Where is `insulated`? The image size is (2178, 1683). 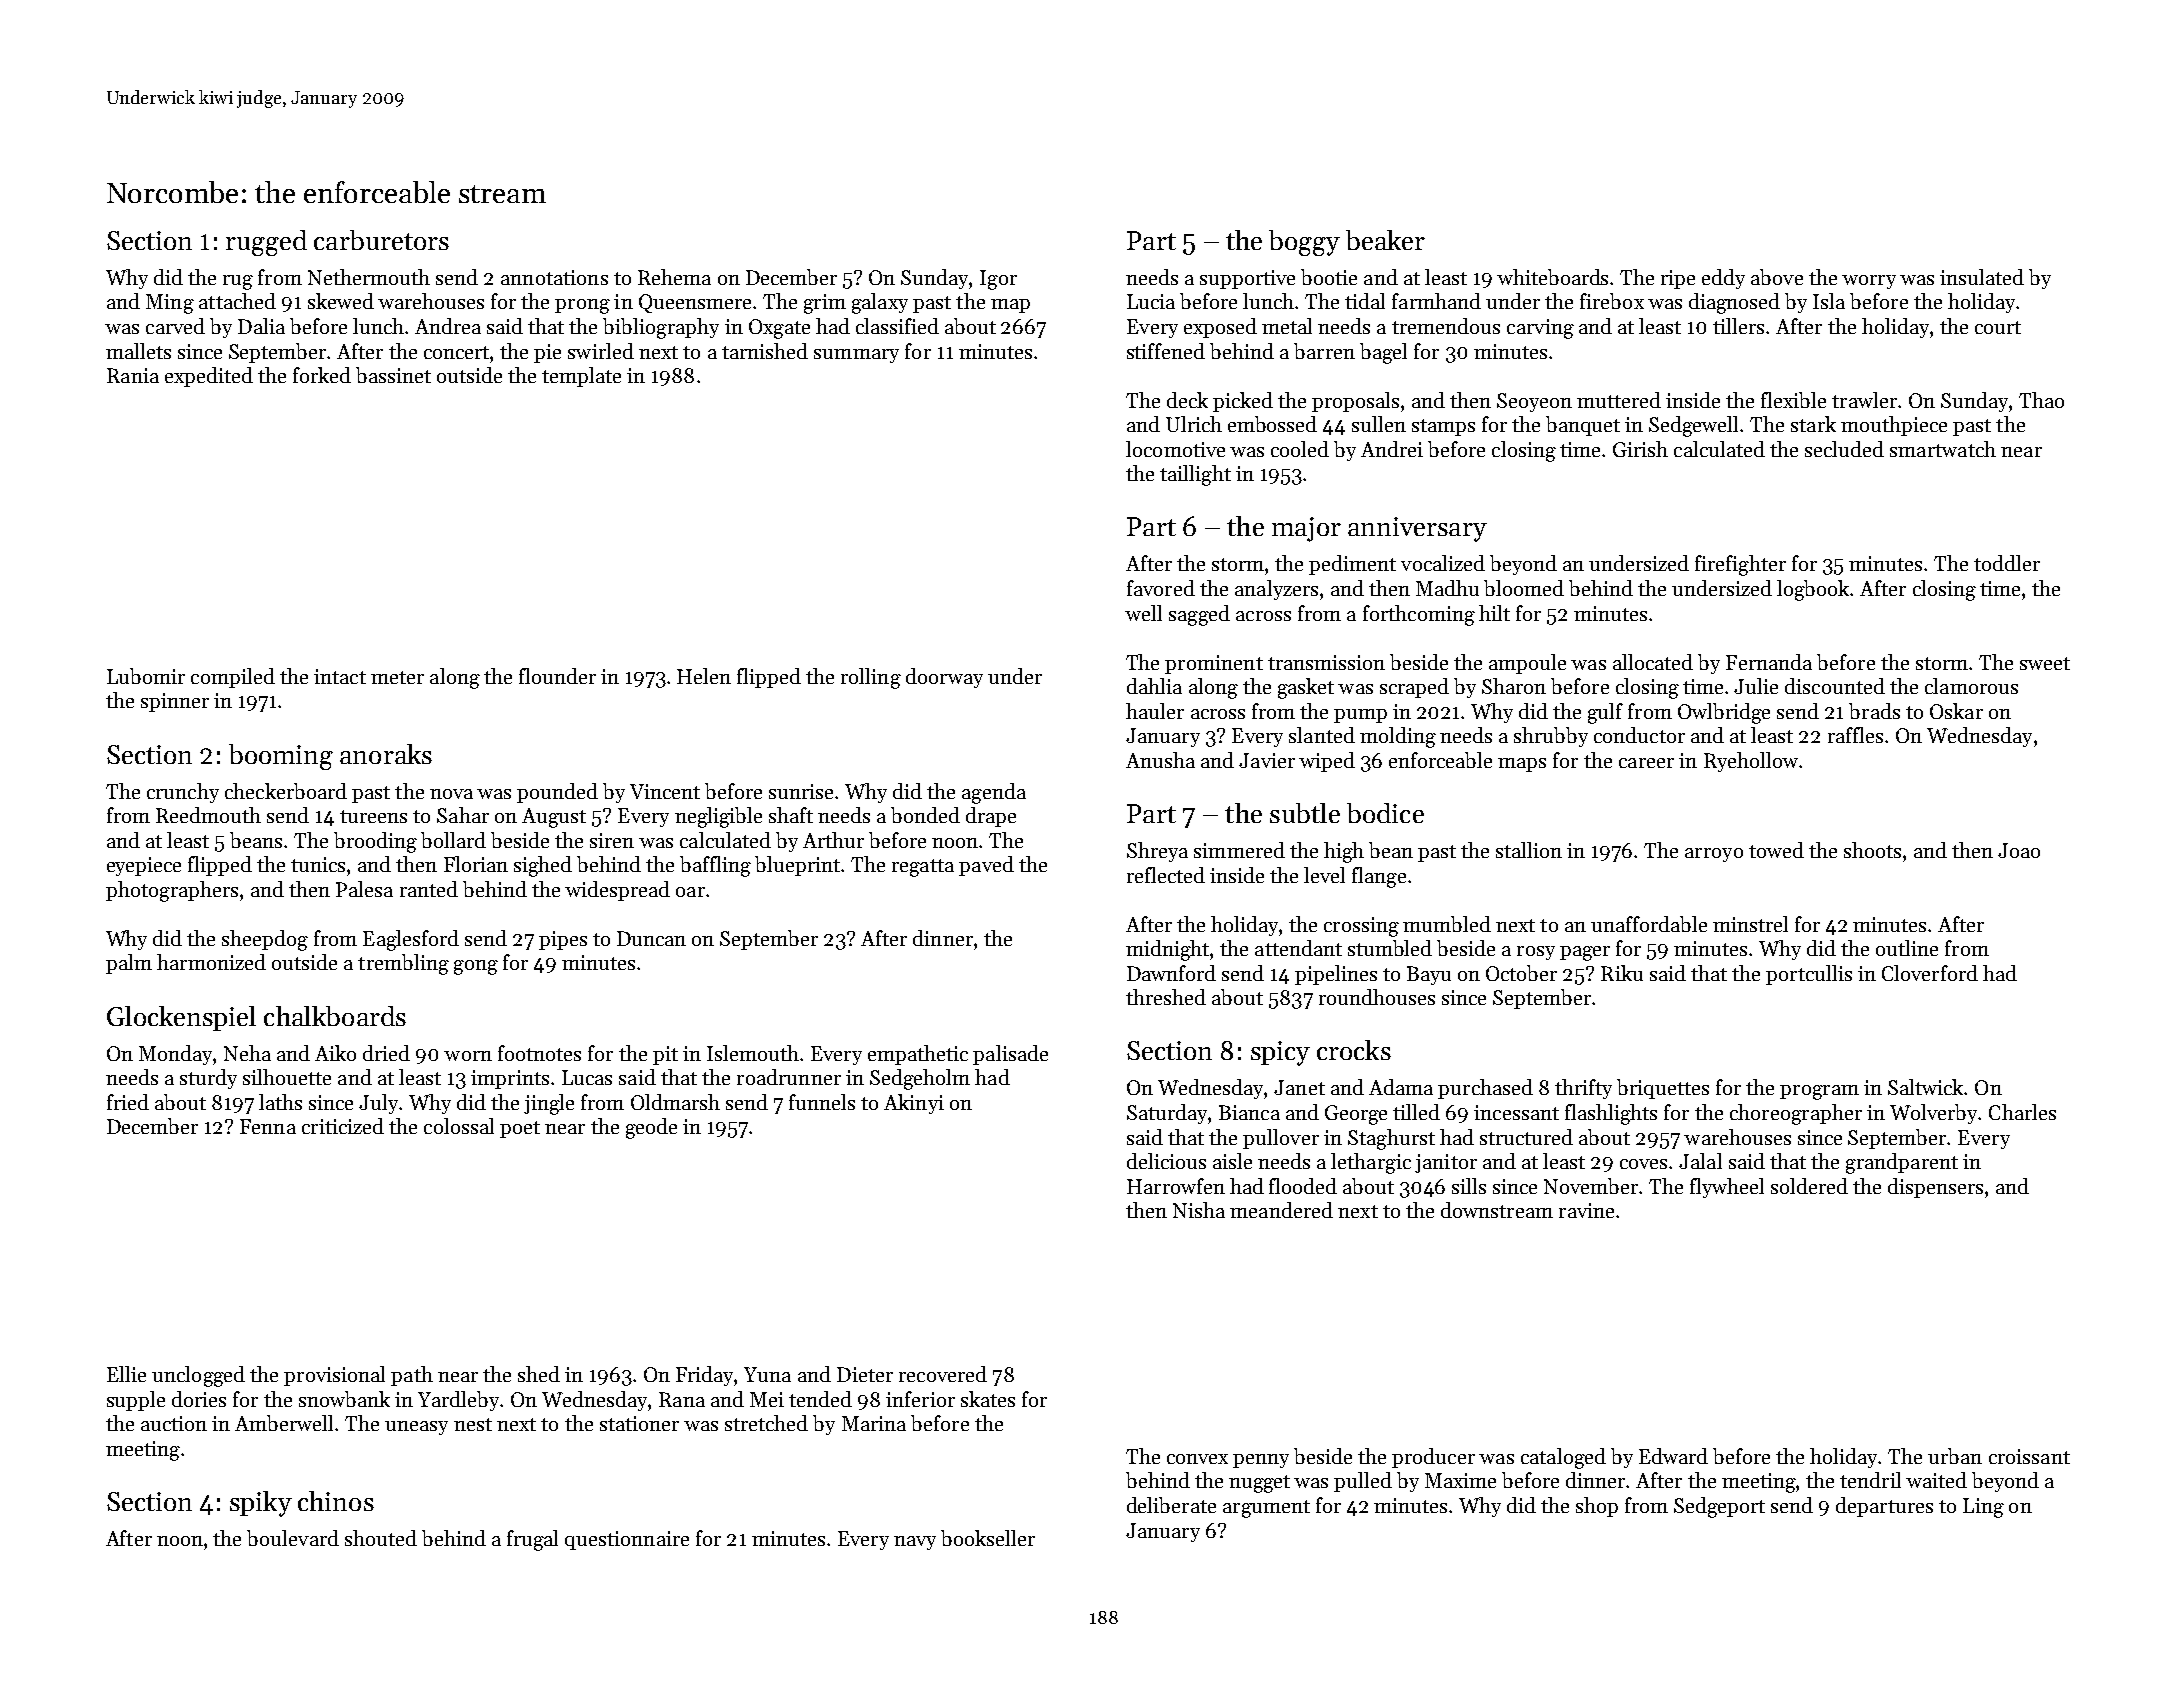
insulated is located at coordinates (1982, 277).
